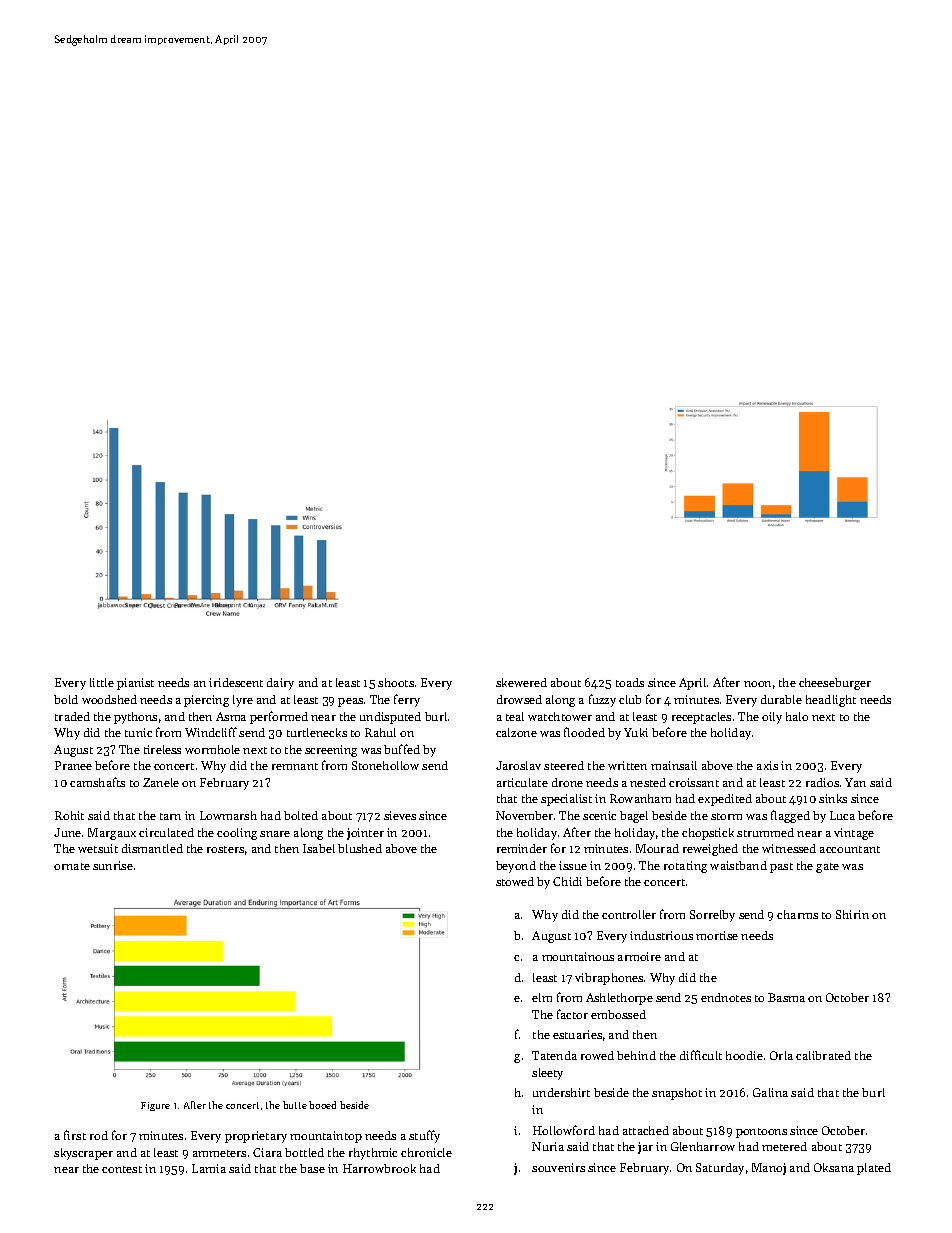  I want to click on mountainous, so click(578, 956).
